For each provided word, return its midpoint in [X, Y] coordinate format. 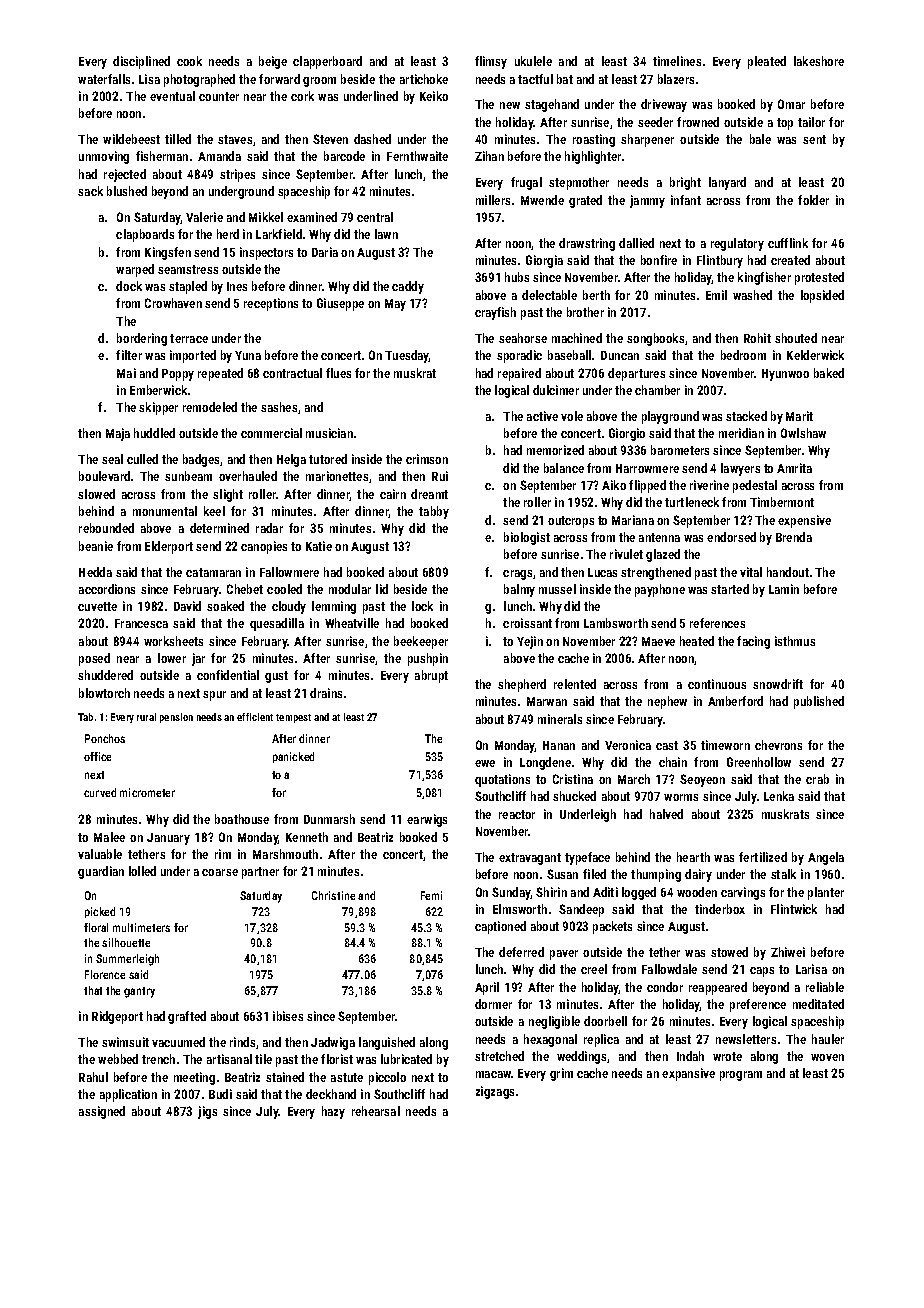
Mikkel [266, 217]
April [487, 988]
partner [260, 873]
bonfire [659, 260]
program [741, 1076]
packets [612, 927]
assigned [102, 1112]
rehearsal [376, 1111]
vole [572, 416]
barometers [680, 450]
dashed [372, 139]
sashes [279, 407]
